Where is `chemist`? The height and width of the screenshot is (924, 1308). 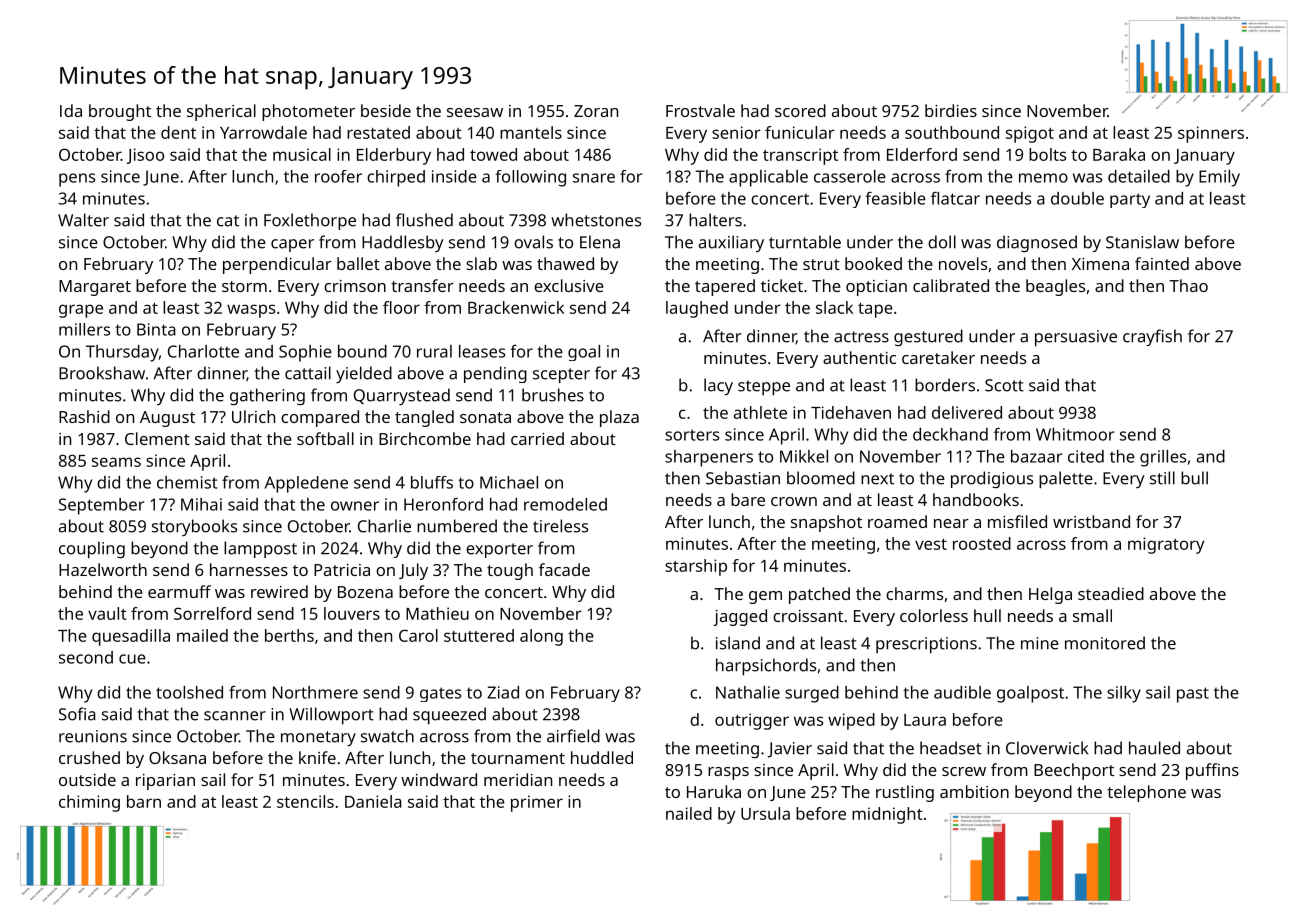
chemist is located at coordinates (187, 482).
